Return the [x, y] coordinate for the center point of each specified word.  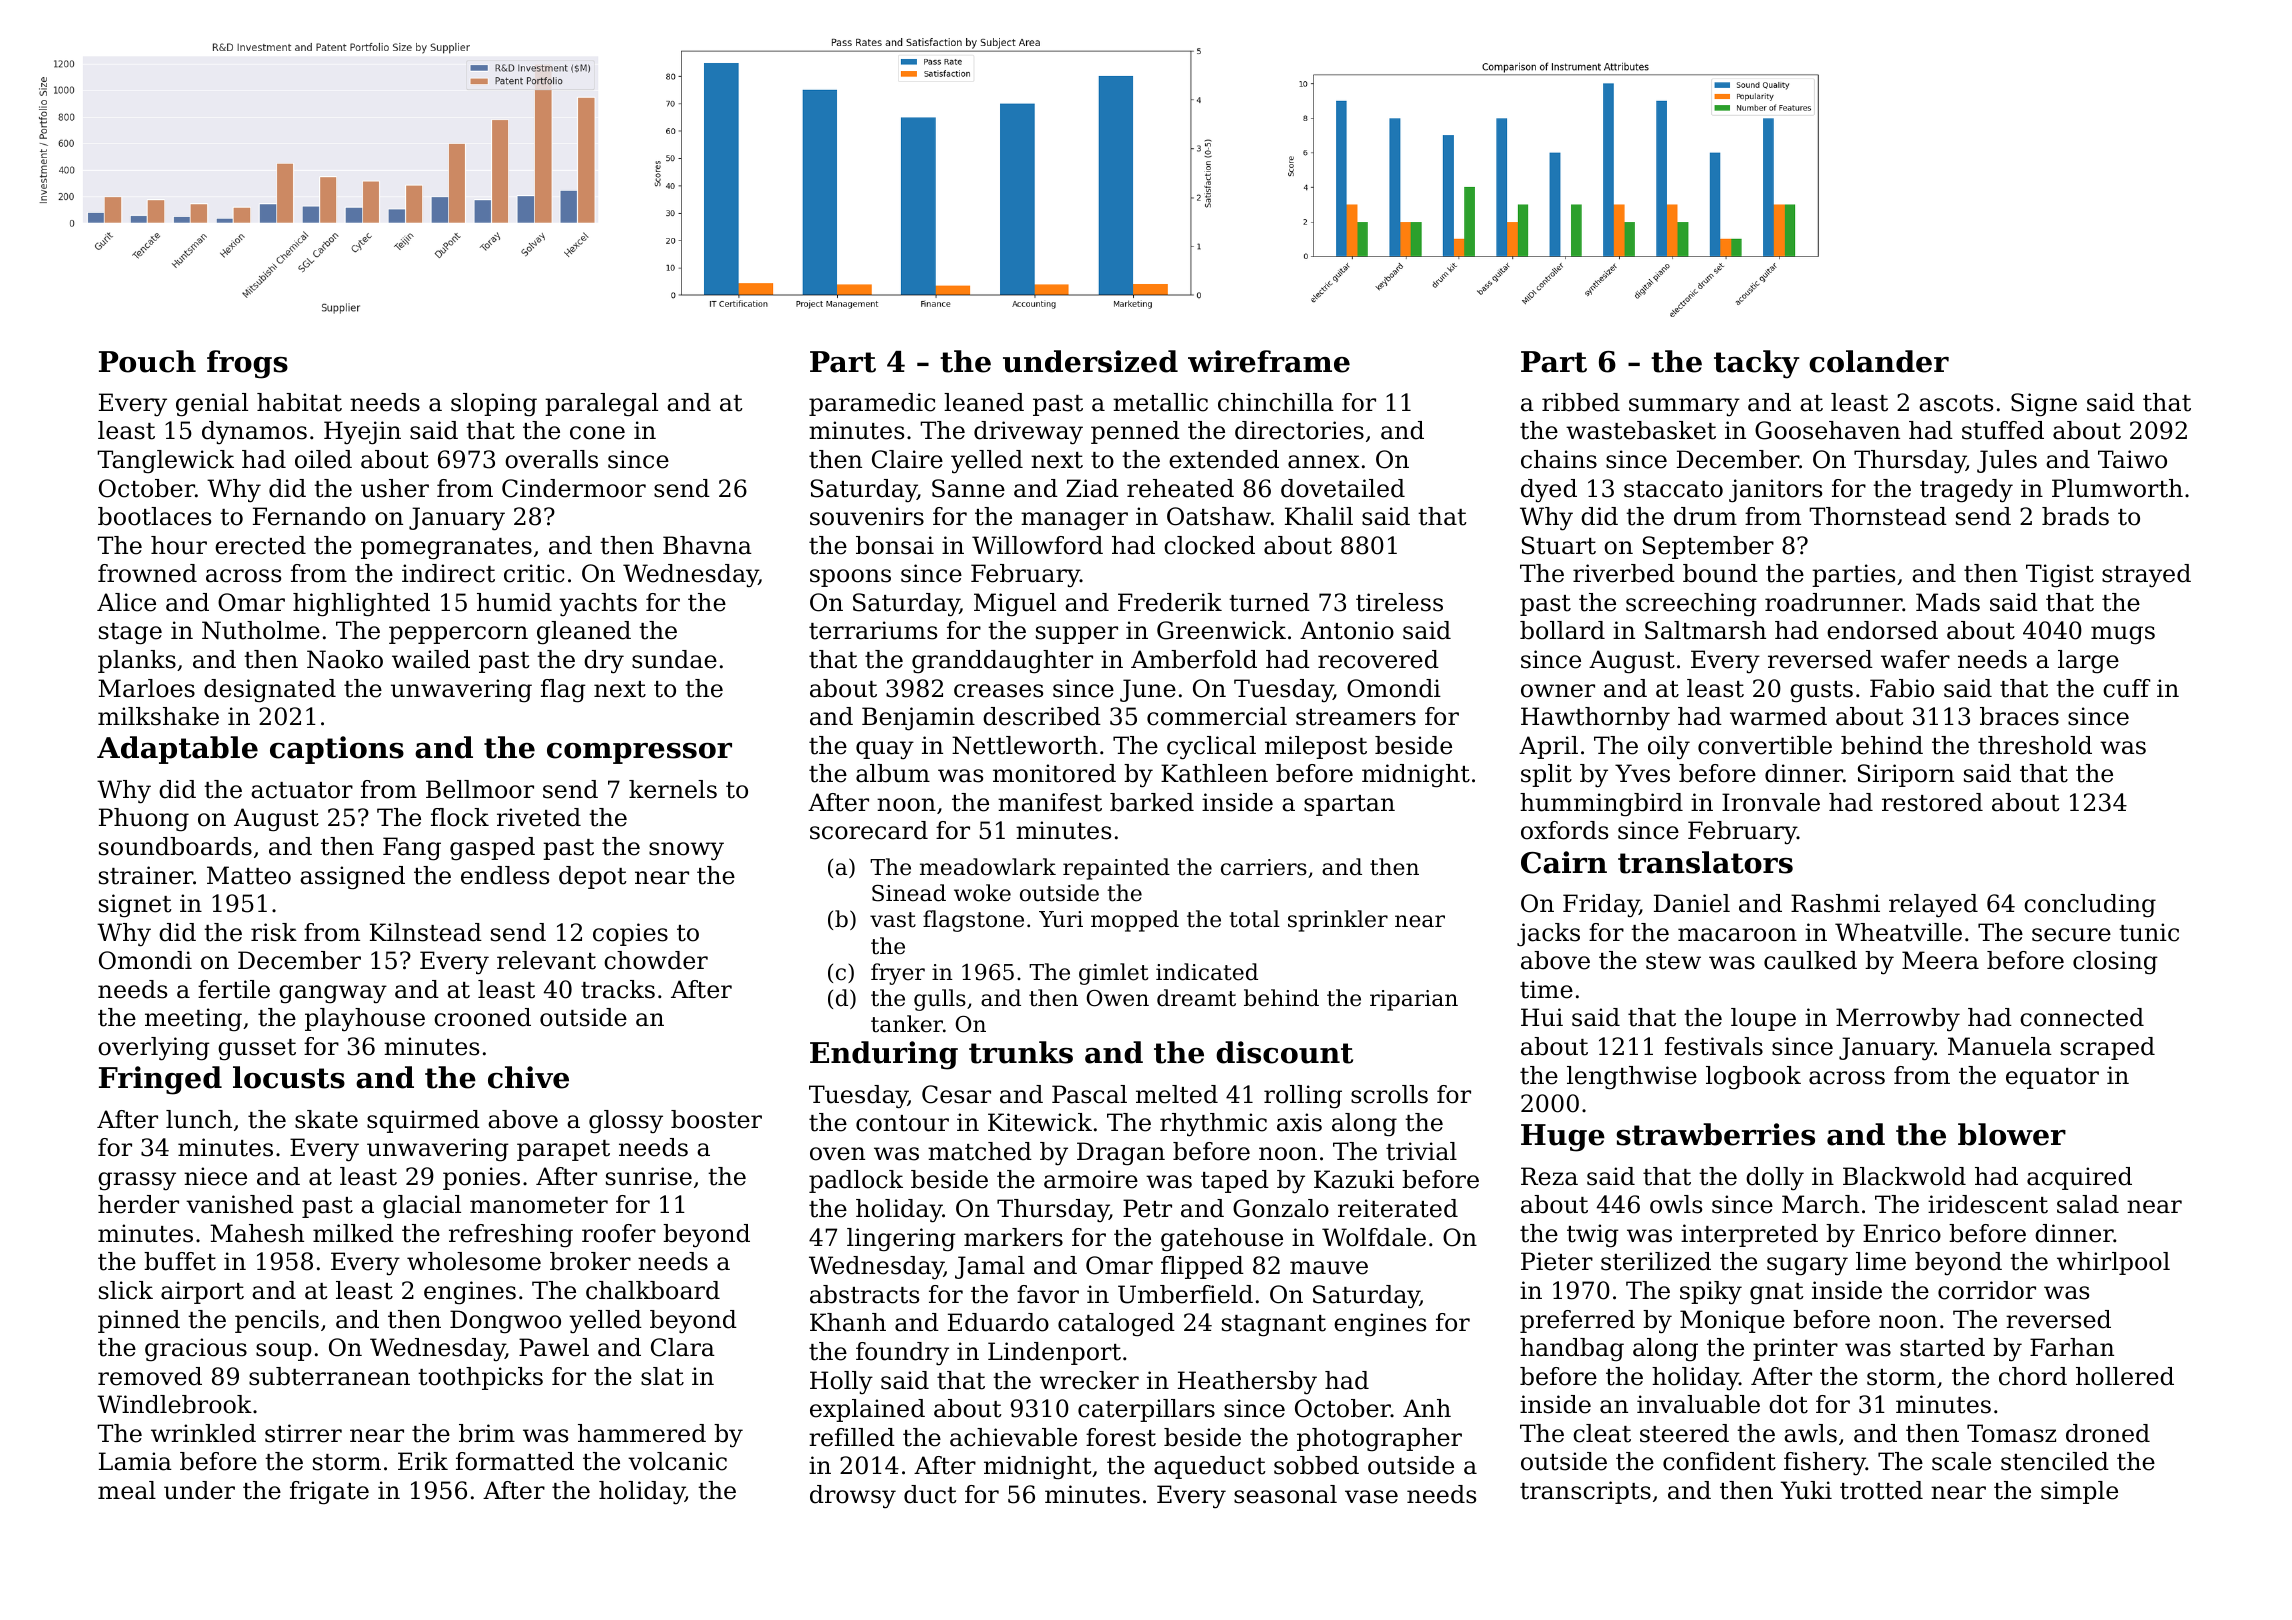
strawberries [1716, 1134]
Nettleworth [1025, 745]
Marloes [146, 688]
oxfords [1564, 830]
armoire [1091, 1179]
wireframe [1269, 361]
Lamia [135, 1461]
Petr [1147, 1208]
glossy [626, 1122]
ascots [1956, 403]
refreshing [511, 1236]
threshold [2035, 745]
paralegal [601, 405]
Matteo [249, 875]
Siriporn [1906, 775]
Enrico [1902, 1233]
